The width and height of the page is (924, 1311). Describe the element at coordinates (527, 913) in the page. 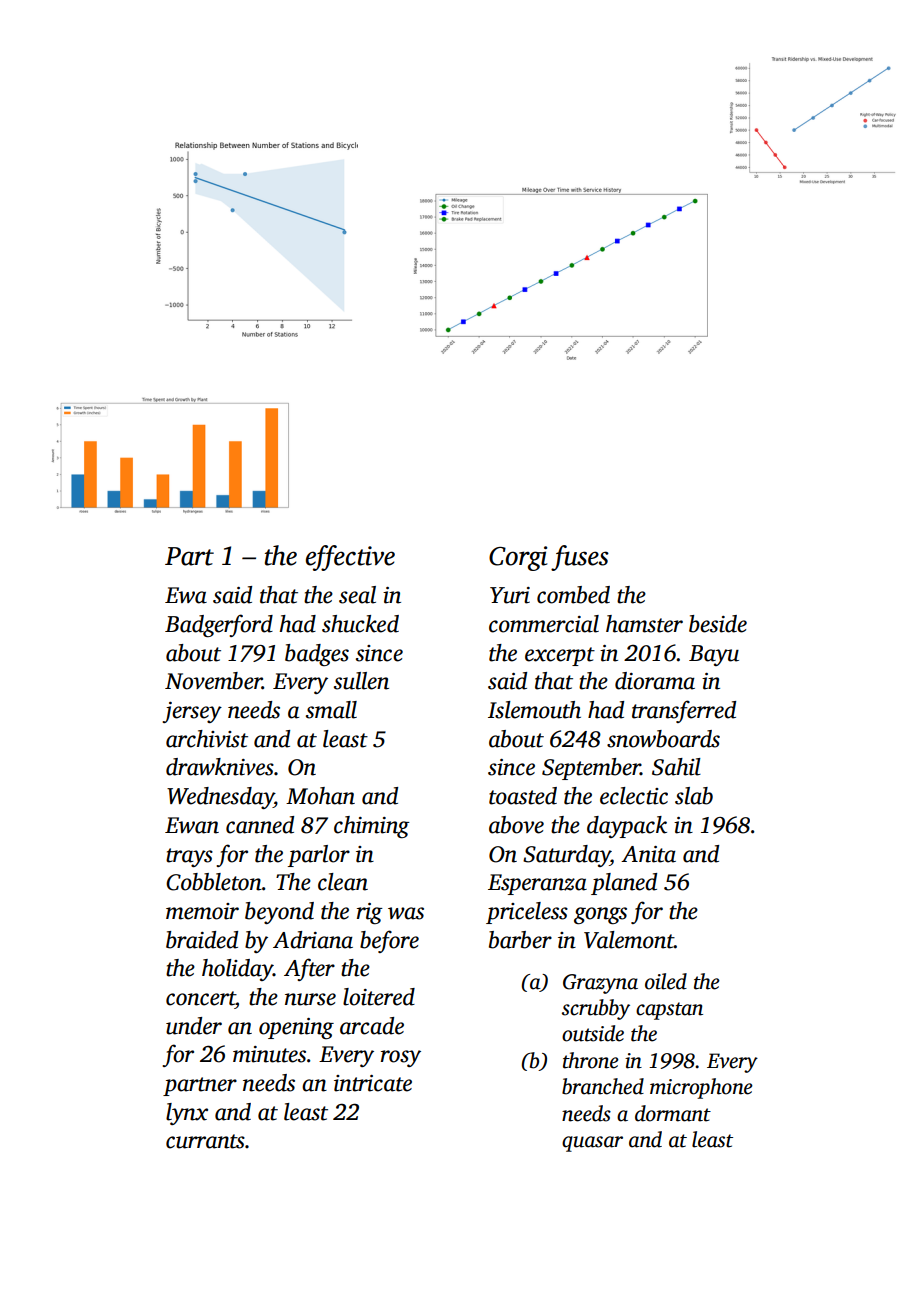

I see `priceless` at that location.
